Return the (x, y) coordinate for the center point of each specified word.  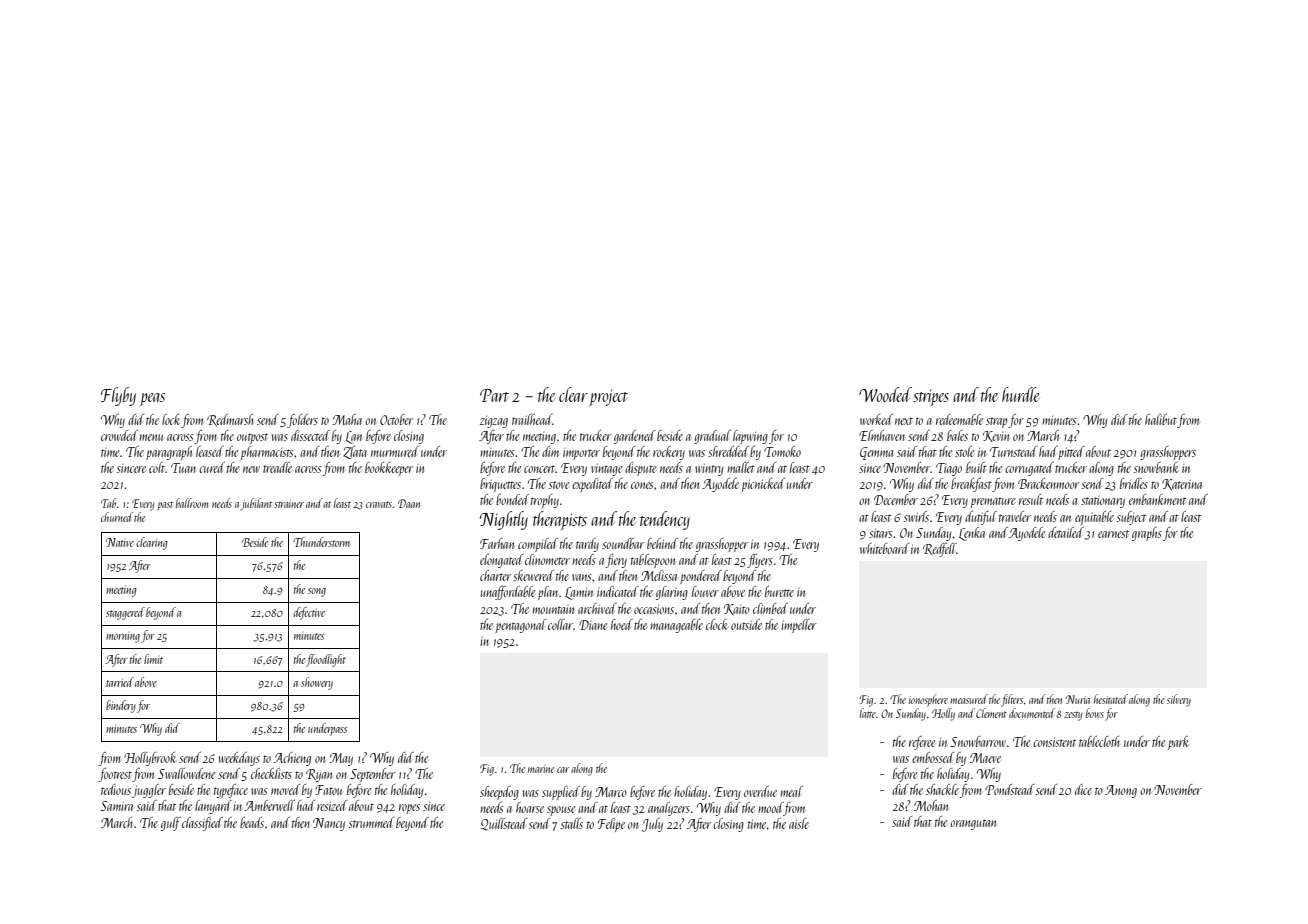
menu (151, 437)
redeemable (959, 419)
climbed (770, 608)
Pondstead (1010, 789)
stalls (572, 823)
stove (559, 485)
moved (286, 789)
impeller (799, 626)
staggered (125, 613)
